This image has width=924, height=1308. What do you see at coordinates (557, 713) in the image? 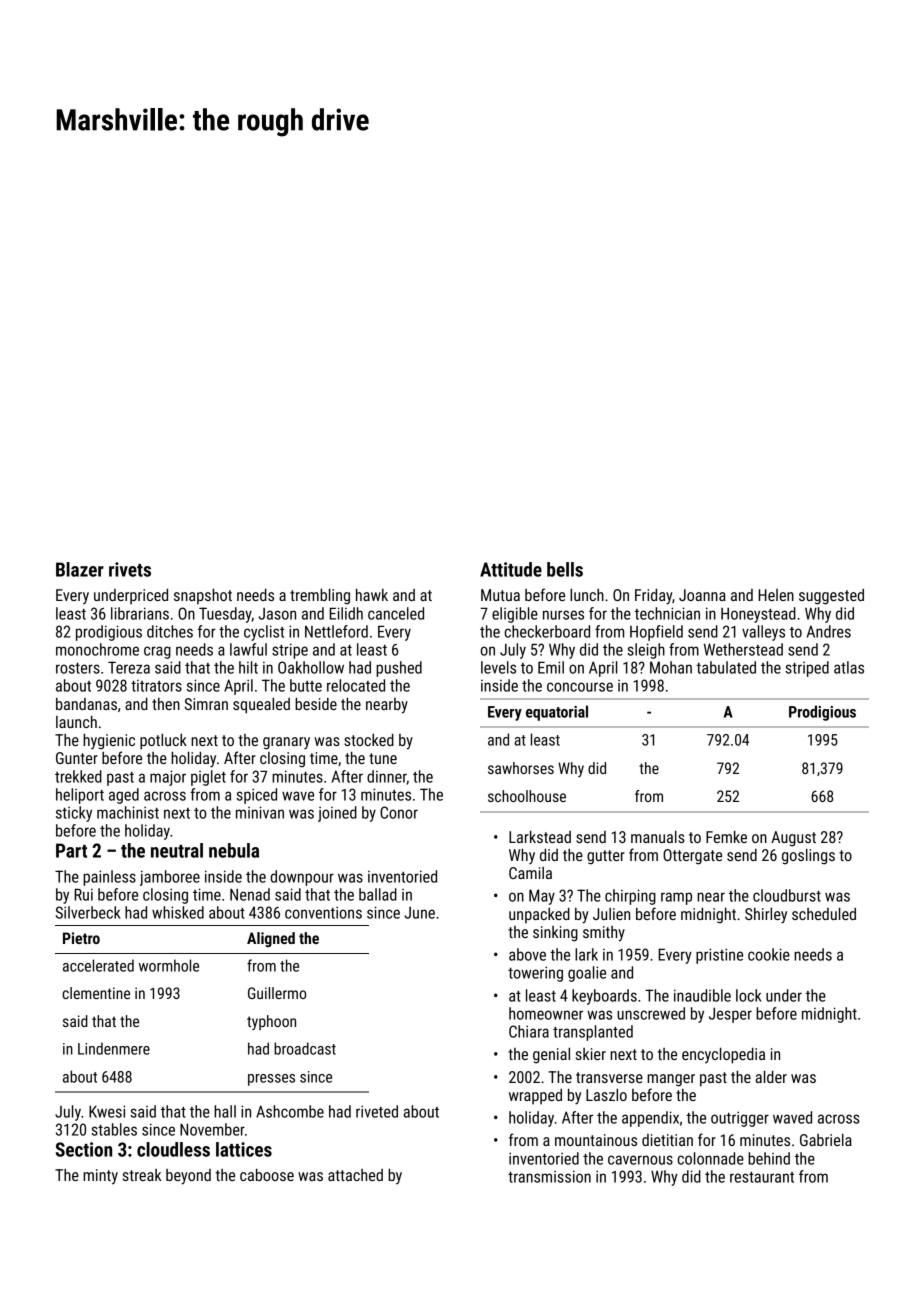
I see `equatorial` at bounding box center [557, 713].
